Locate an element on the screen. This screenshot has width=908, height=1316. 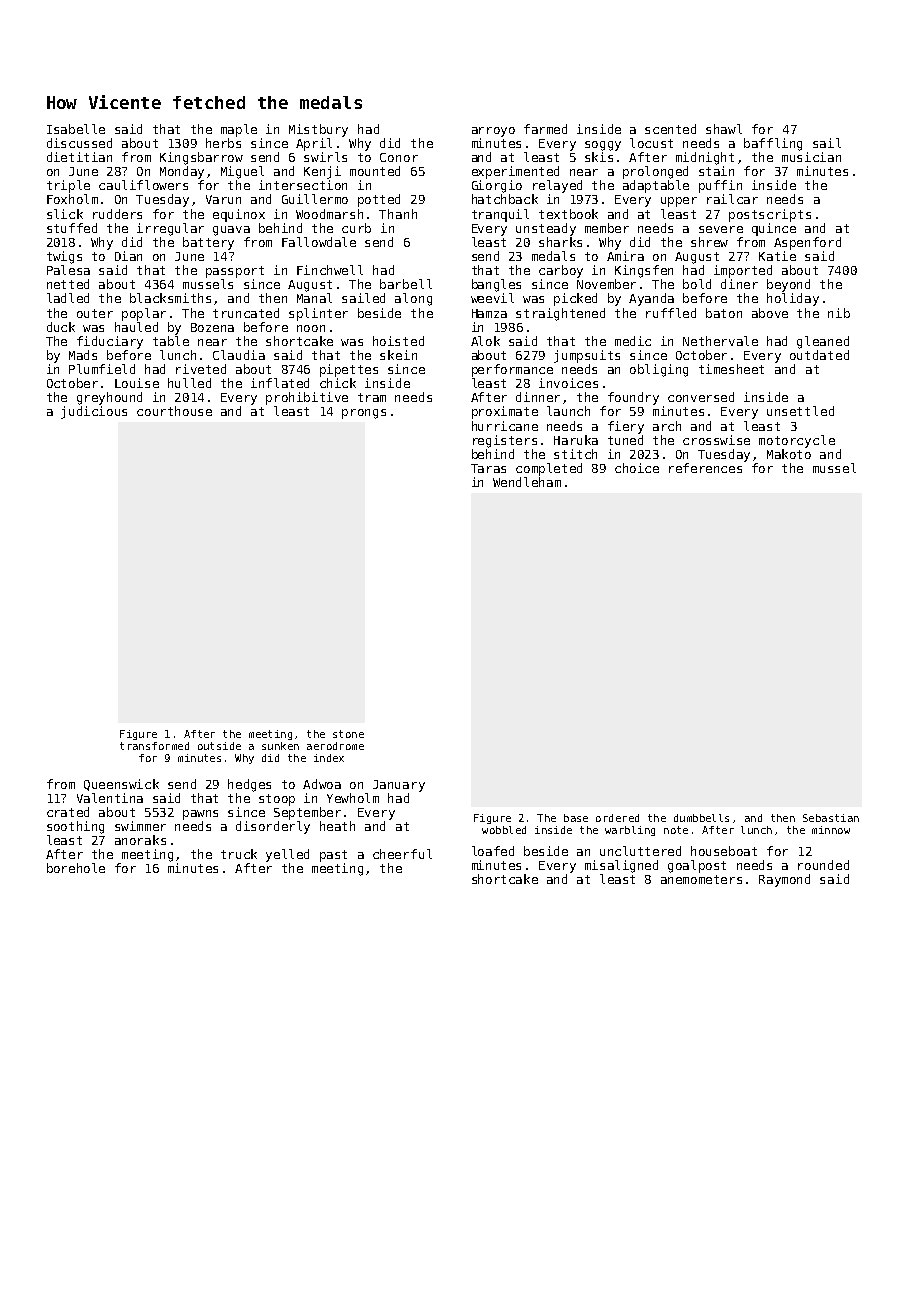
potted is located at coordinates (379, 200).
